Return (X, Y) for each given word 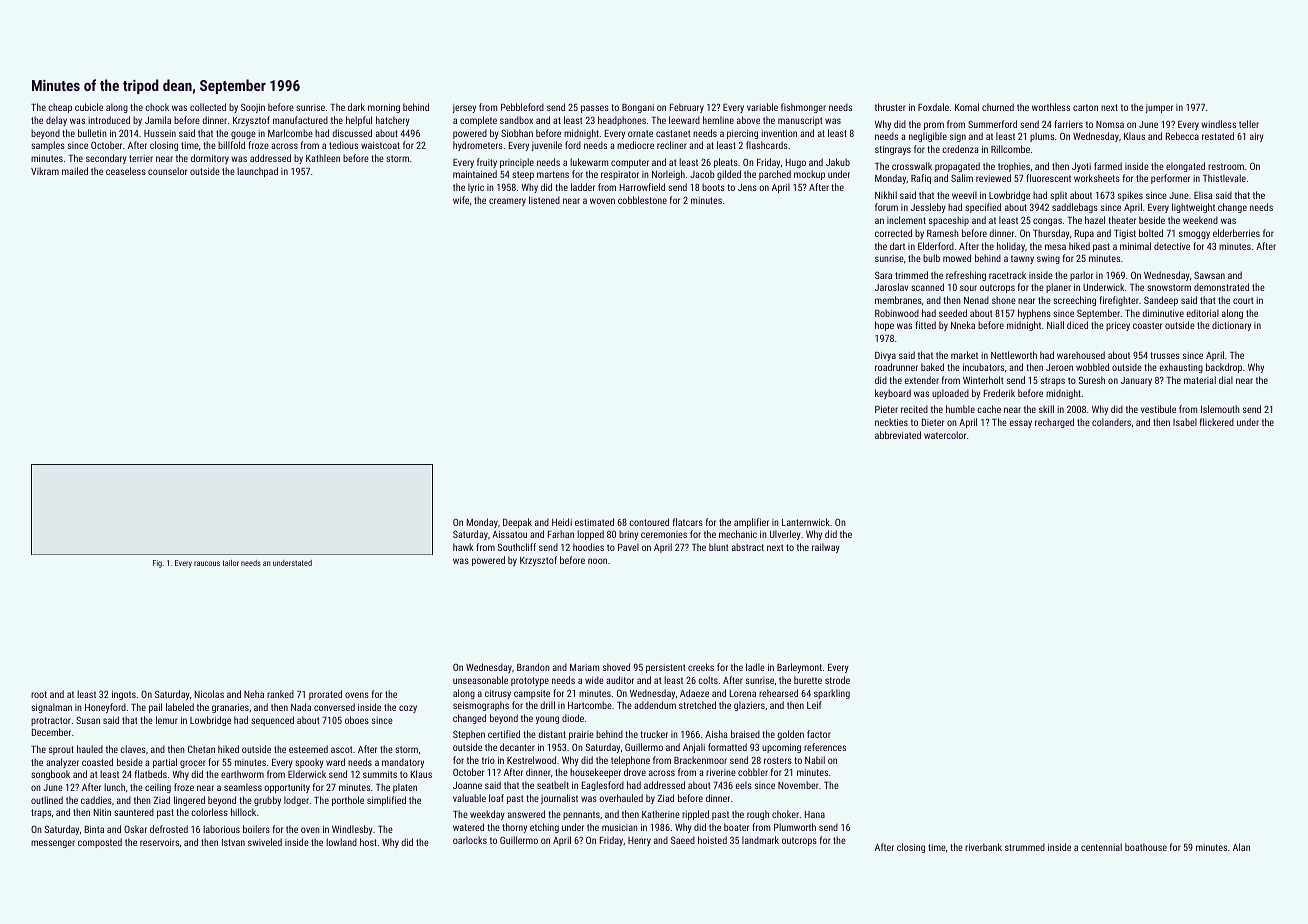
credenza (960, 149)
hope (884, 326)
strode (837, 680)
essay (1020, 424)
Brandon (533, 667)
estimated (594, 522)
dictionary (1231, 326)
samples (48, 146)
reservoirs (159, 842)
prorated (325, 695)
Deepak (517, 523)
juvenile (547, 146)
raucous (207, 563)
